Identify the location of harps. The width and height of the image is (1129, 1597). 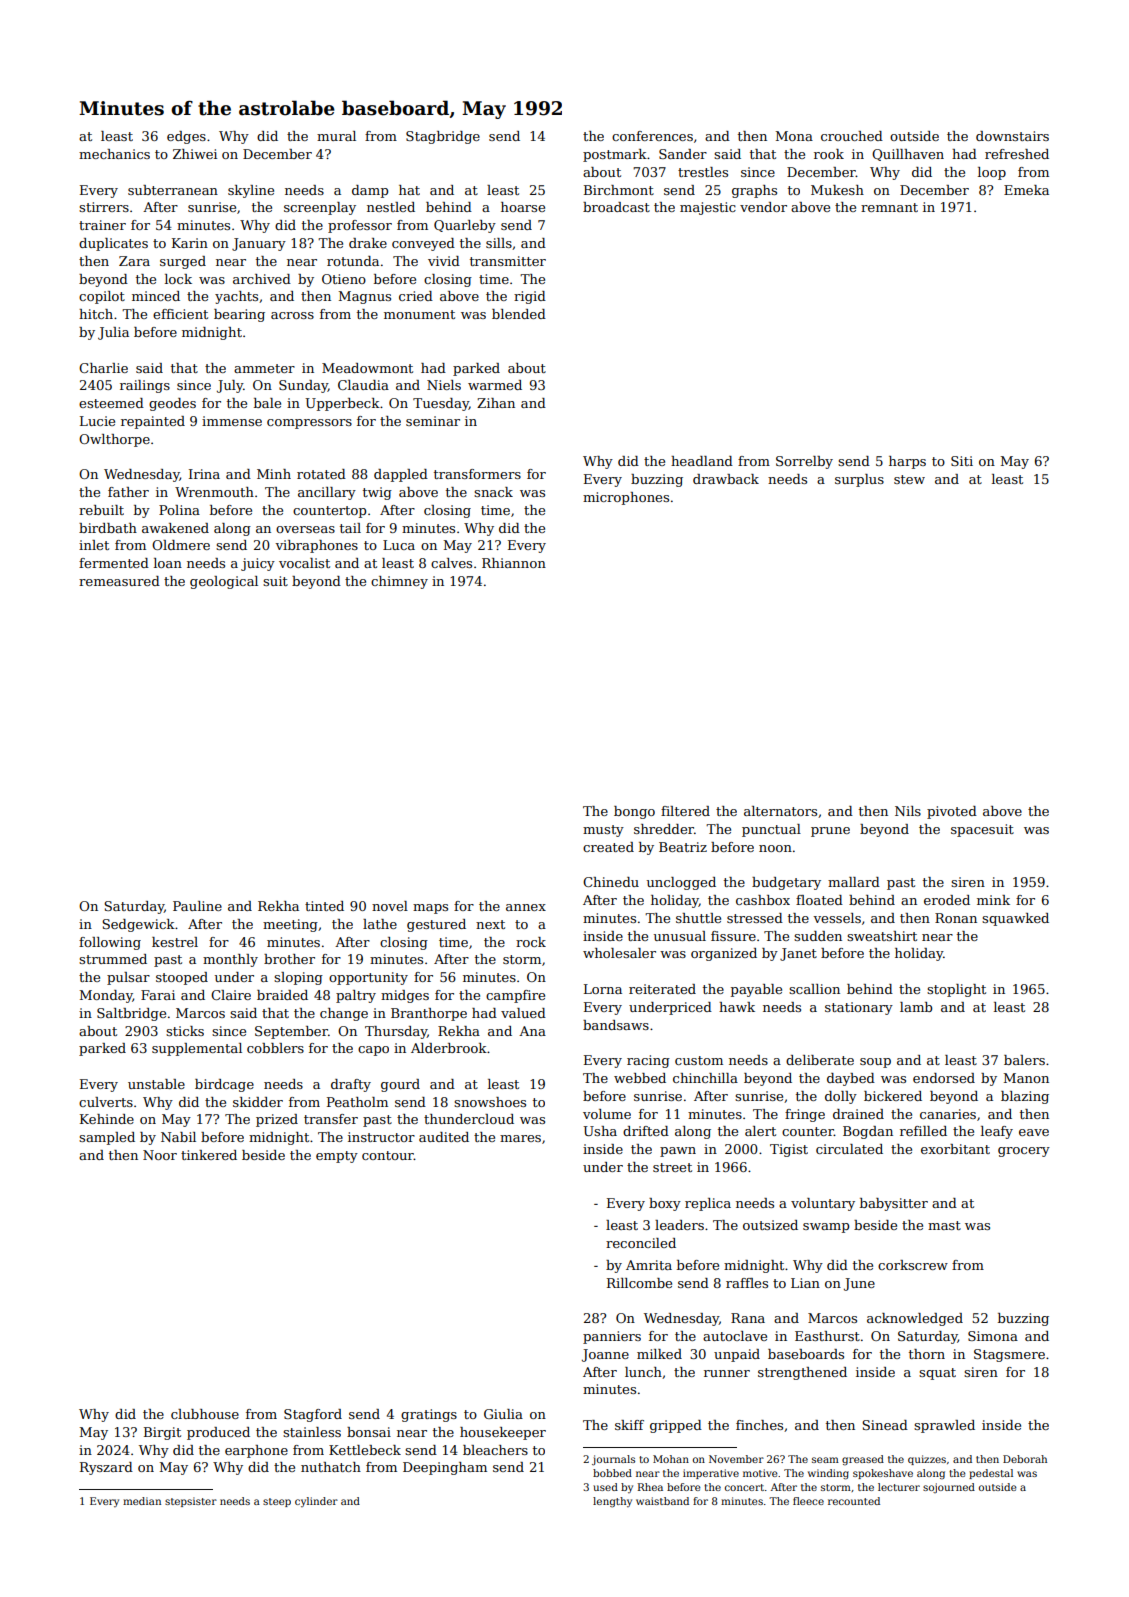
(907, 462).
